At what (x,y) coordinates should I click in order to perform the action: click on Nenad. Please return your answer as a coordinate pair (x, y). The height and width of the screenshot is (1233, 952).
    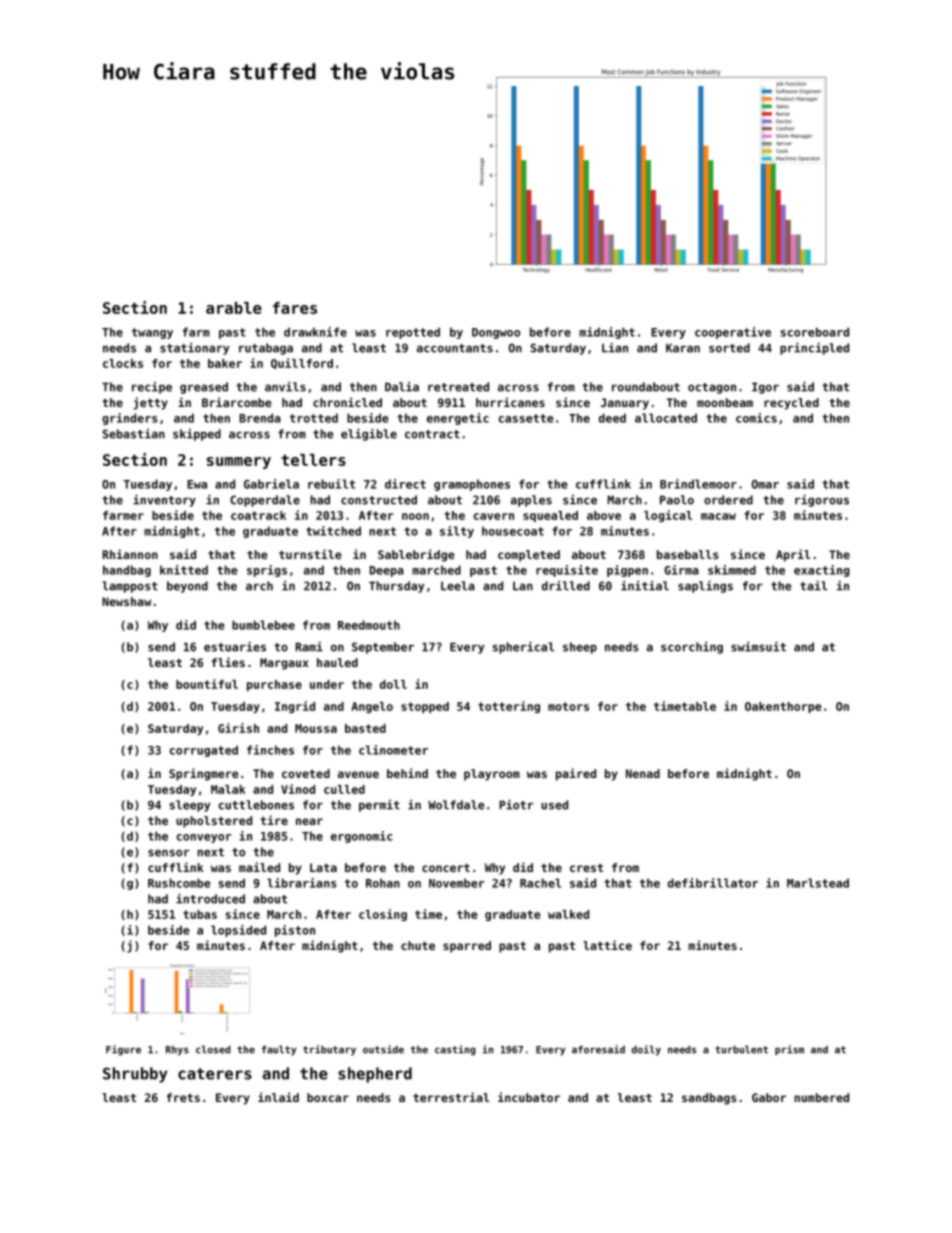
    Looking at the image, I should click on (643, 773).
